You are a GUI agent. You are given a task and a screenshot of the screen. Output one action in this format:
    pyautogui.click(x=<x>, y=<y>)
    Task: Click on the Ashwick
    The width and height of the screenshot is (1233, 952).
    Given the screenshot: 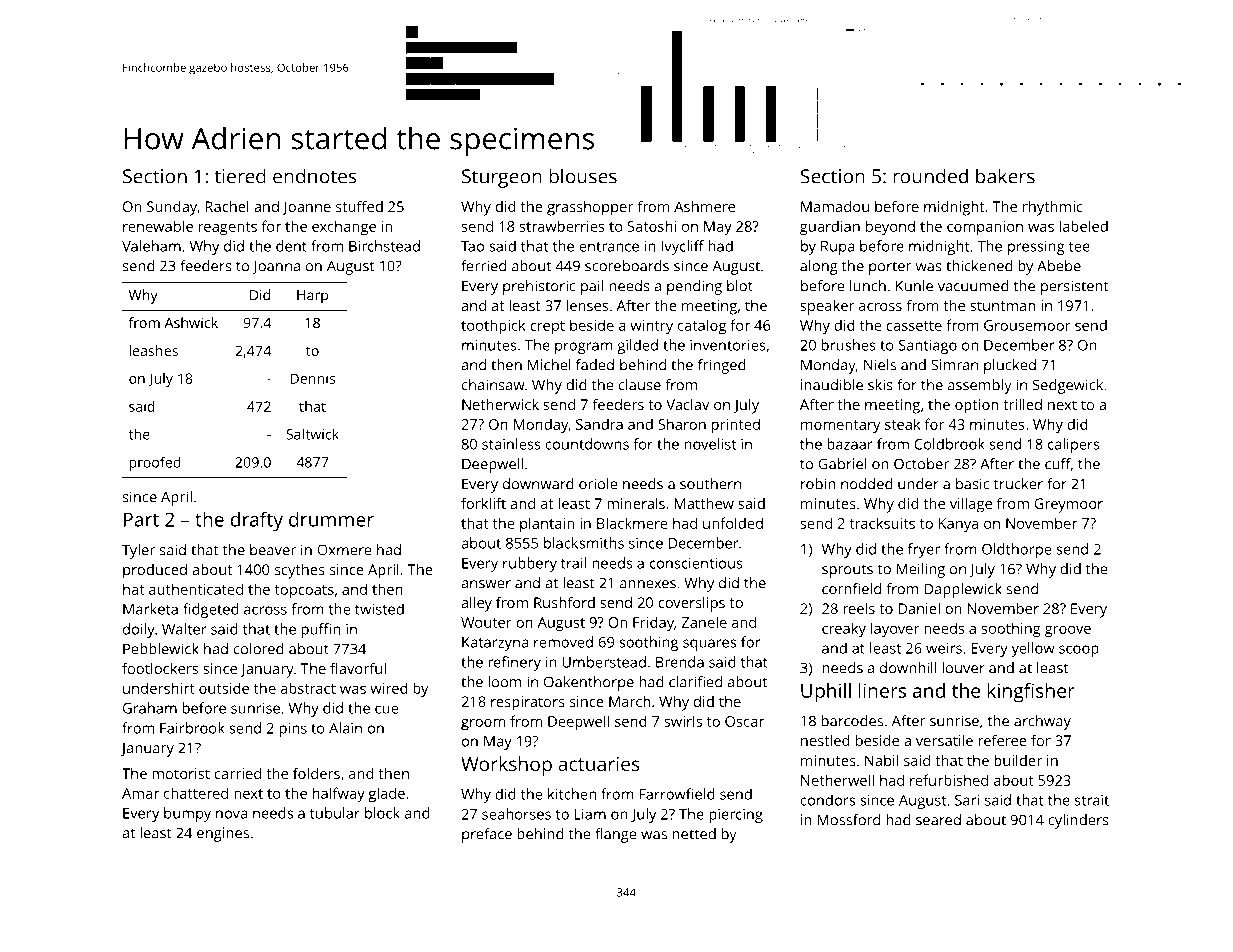 What is the action you would take?
    pyautogui.click(x=191, y=322)
